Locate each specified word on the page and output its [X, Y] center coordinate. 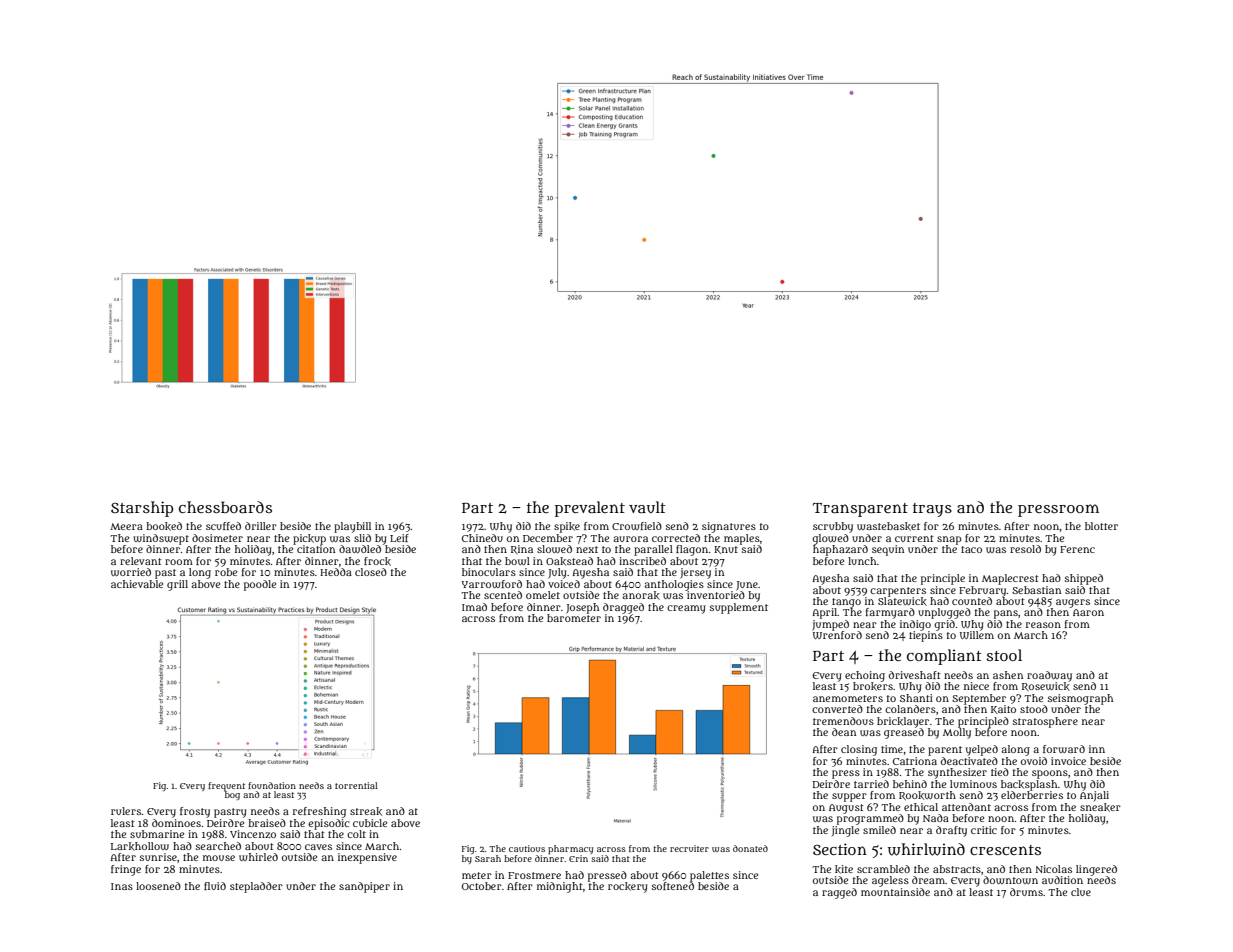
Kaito [1003, 709]
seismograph [1080, 699]
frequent [226, 786]
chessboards [225, 507]
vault [647, 507]
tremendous [843, 721]
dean [844, 732]
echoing [865, 676]
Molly [957, 733]
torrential [356, 785]
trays [932, 510]
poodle [260, 585]
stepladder [256, 887]
